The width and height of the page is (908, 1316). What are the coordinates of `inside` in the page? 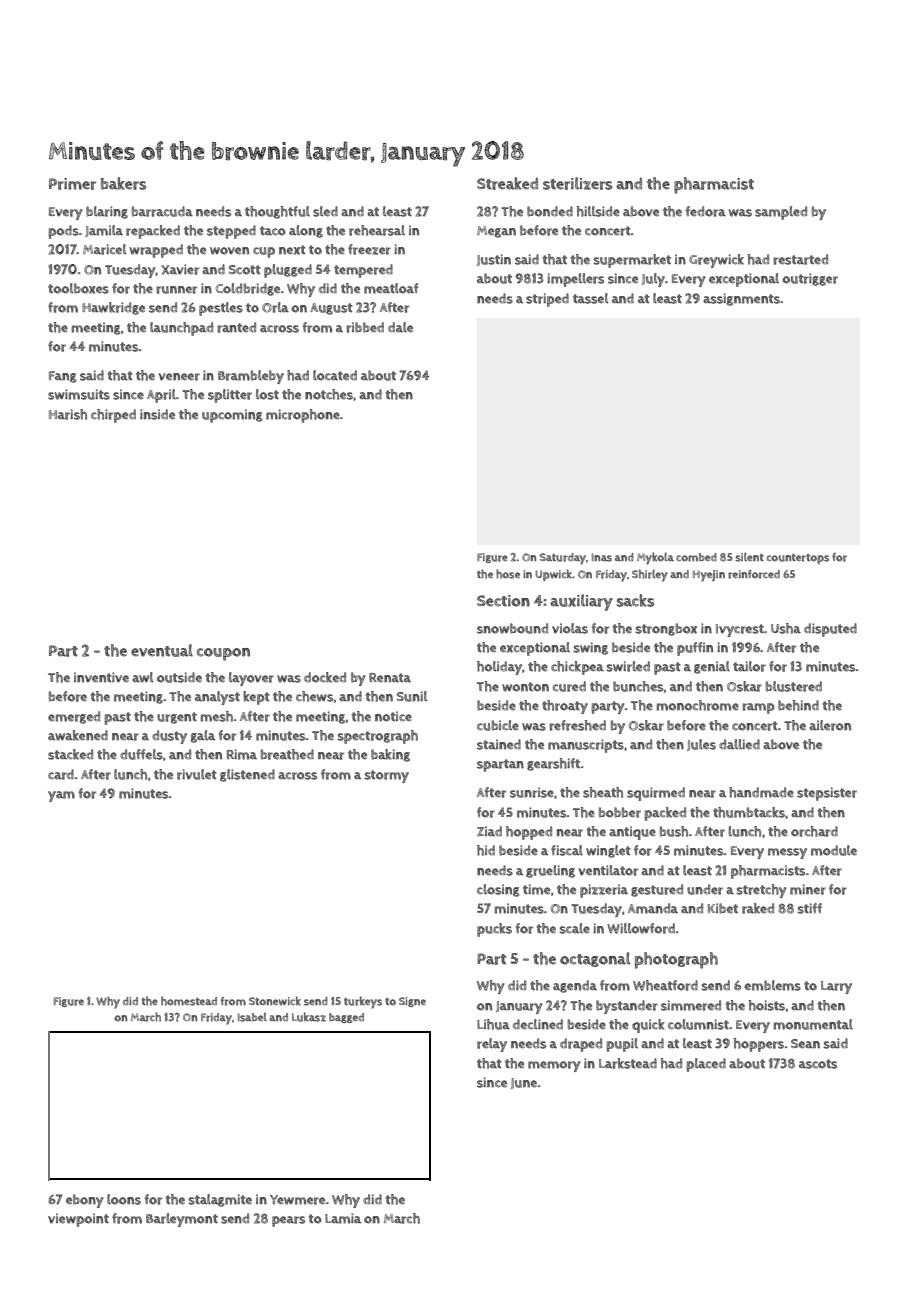 It's located at (157, 414).
